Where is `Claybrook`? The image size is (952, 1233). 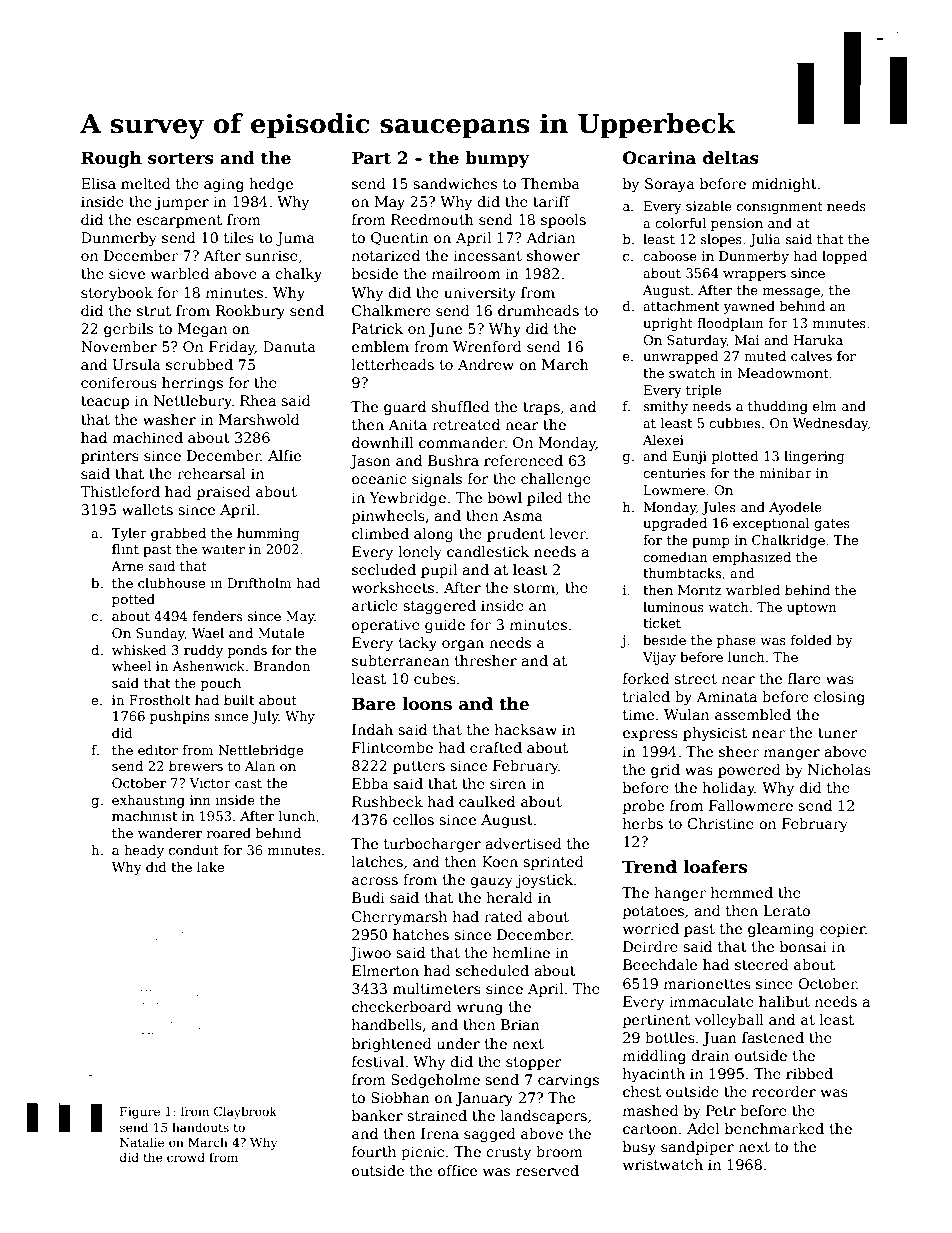 Claybrook is located at coordinates (245, 1112).
